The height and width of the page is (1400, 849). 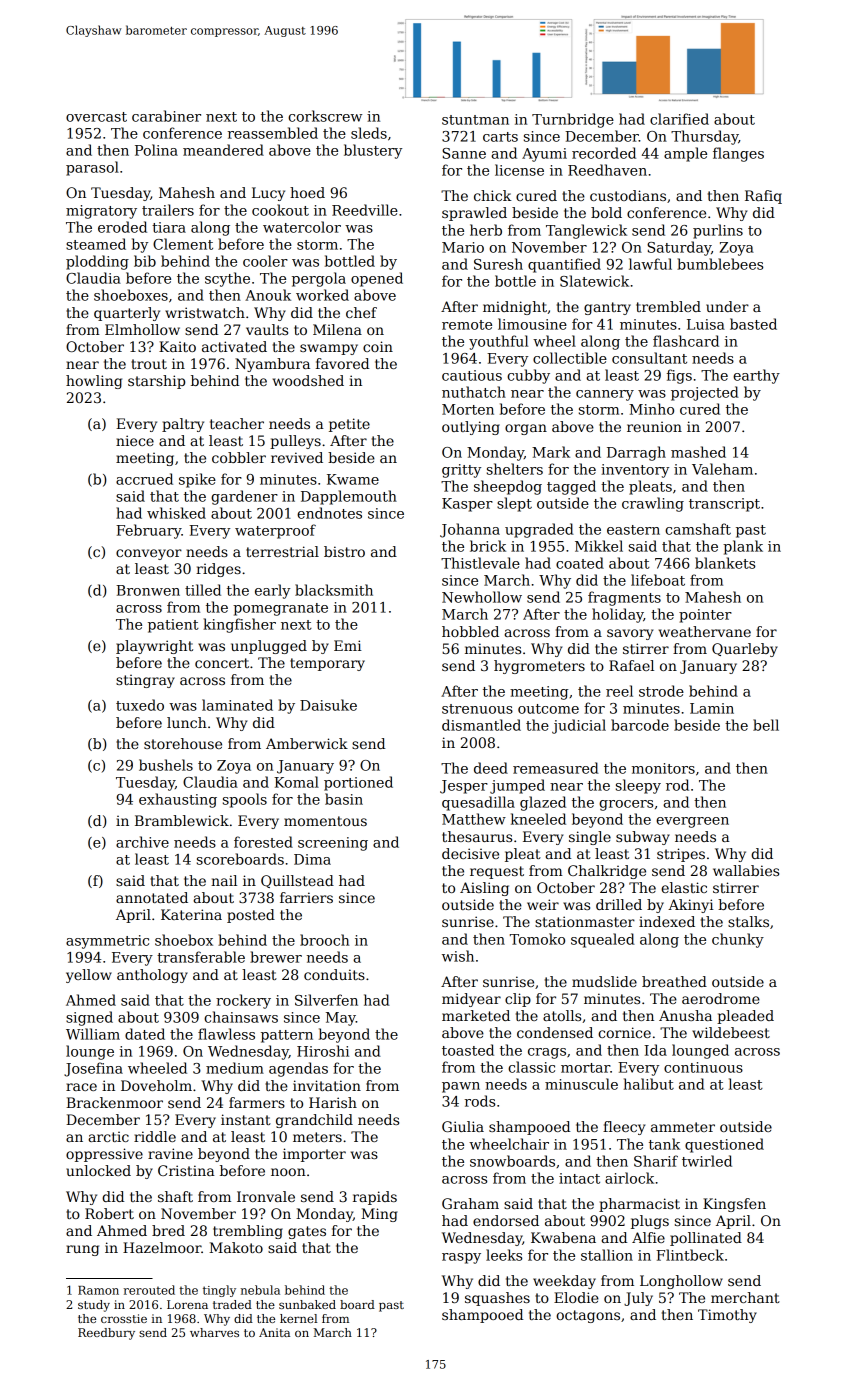 I want to click on meandered, so click(x=223, y=150).
